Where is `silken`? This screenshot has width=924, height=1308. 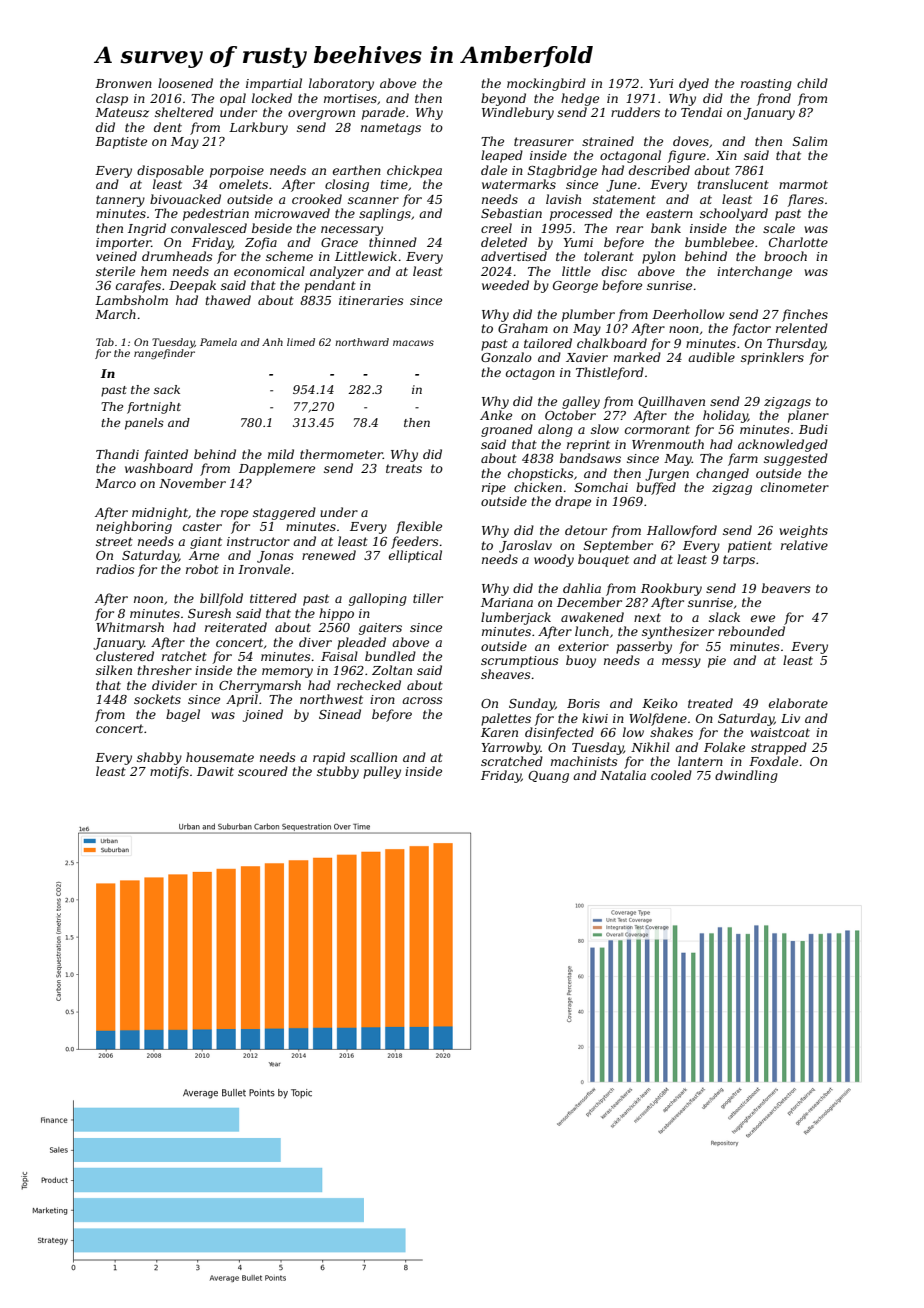
silken is located at coordinates (114, 670).
